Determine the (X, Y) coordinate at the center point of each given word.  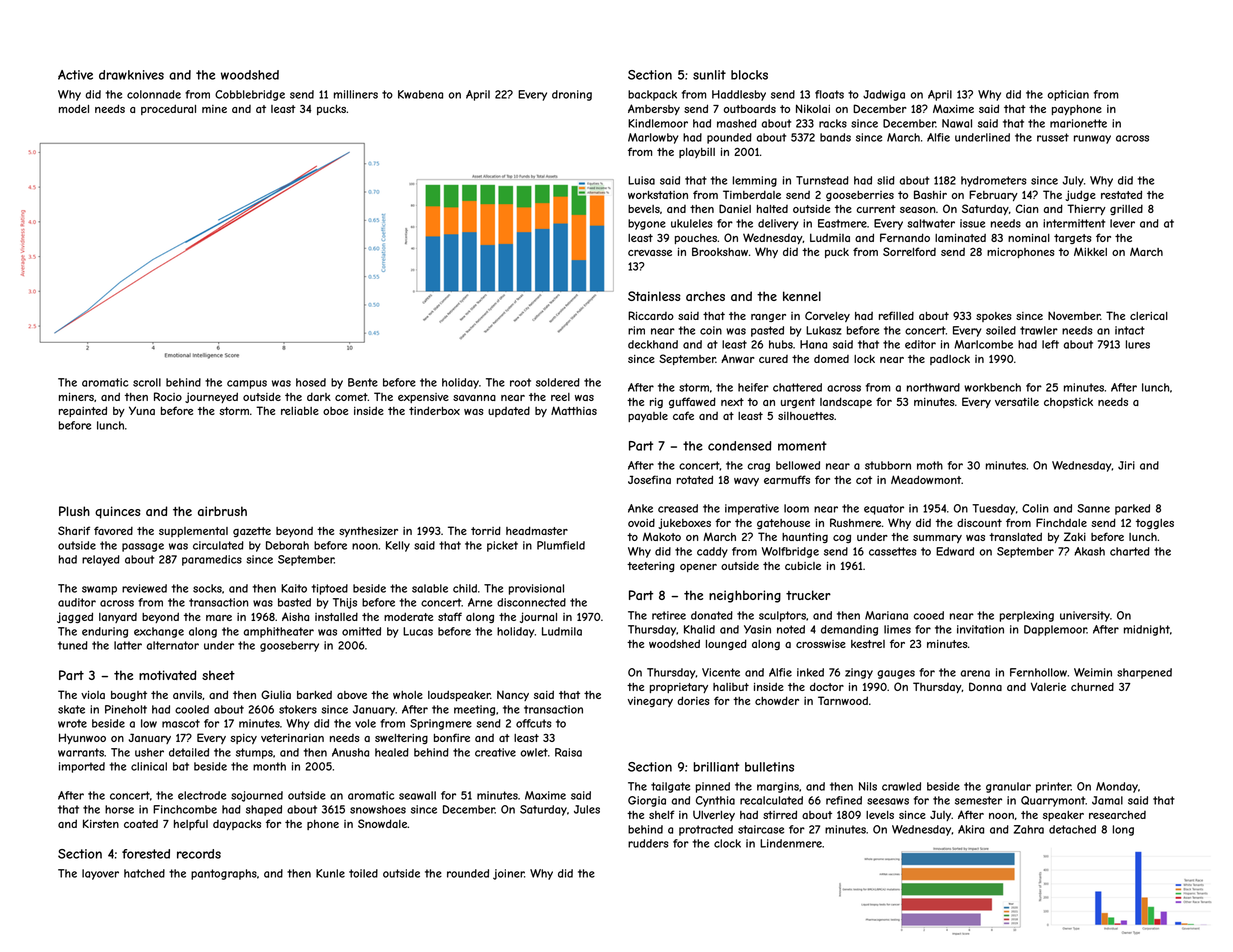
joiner (508, 874)
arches (705, 296)
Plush (74, 511)
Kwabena (420, 94)
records (199, 854)
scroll (147, 382)
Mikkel (1090, 251)
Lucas (418, 631)
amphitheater (279, 632)
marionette (1078, 123)
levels (880, 815)
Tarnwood (843, 700)
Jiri (1126, 465)
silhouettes (806, 416)
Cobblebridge (250, 95)
